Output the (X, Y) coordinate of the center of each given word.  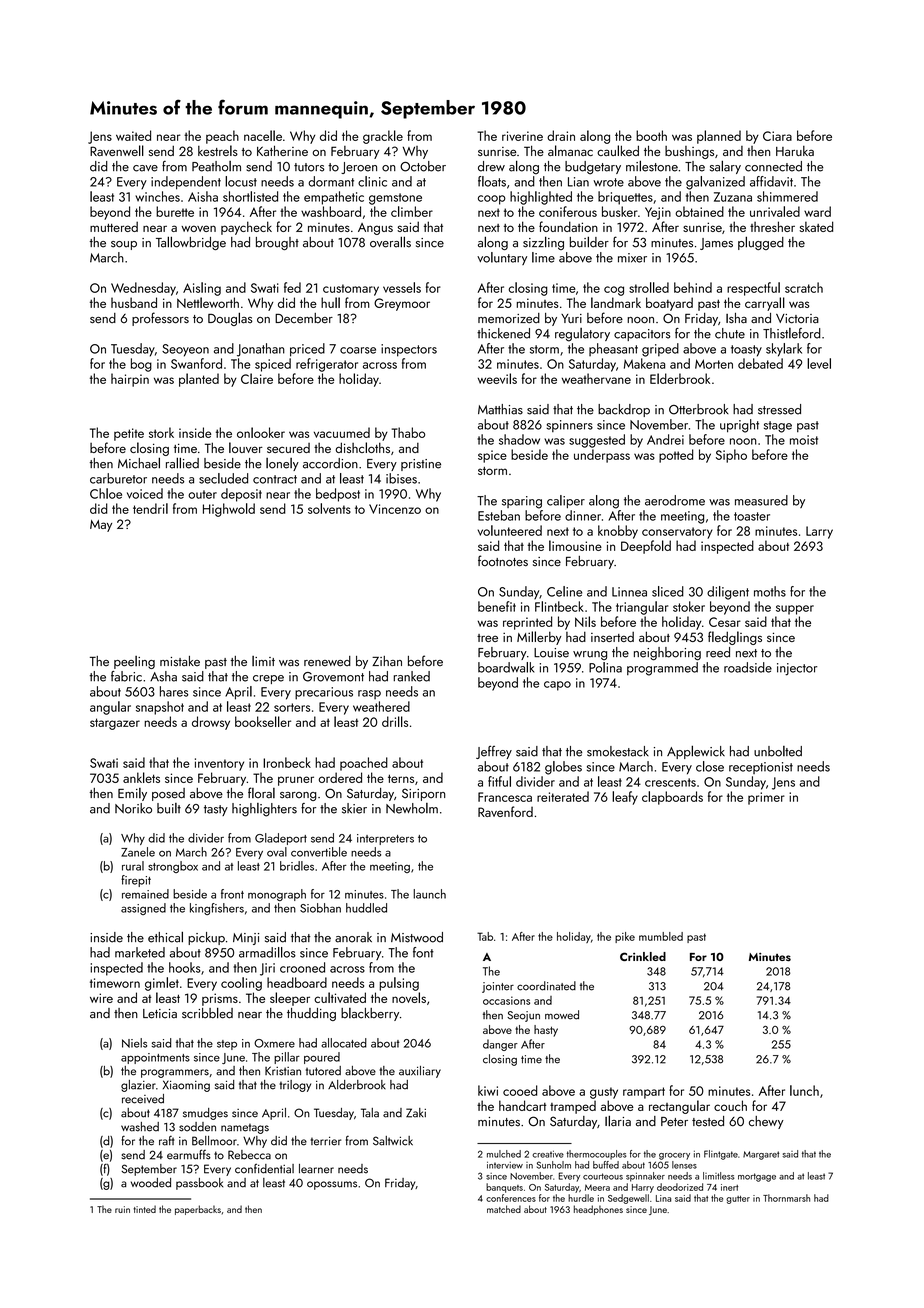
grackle (383, 137)
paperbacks (198, 1210)
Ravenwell (117, 150)
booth (651, 135)
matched (504, 1209)
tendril (150, 508)
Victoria (797, 319)
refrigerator (327, 365)
